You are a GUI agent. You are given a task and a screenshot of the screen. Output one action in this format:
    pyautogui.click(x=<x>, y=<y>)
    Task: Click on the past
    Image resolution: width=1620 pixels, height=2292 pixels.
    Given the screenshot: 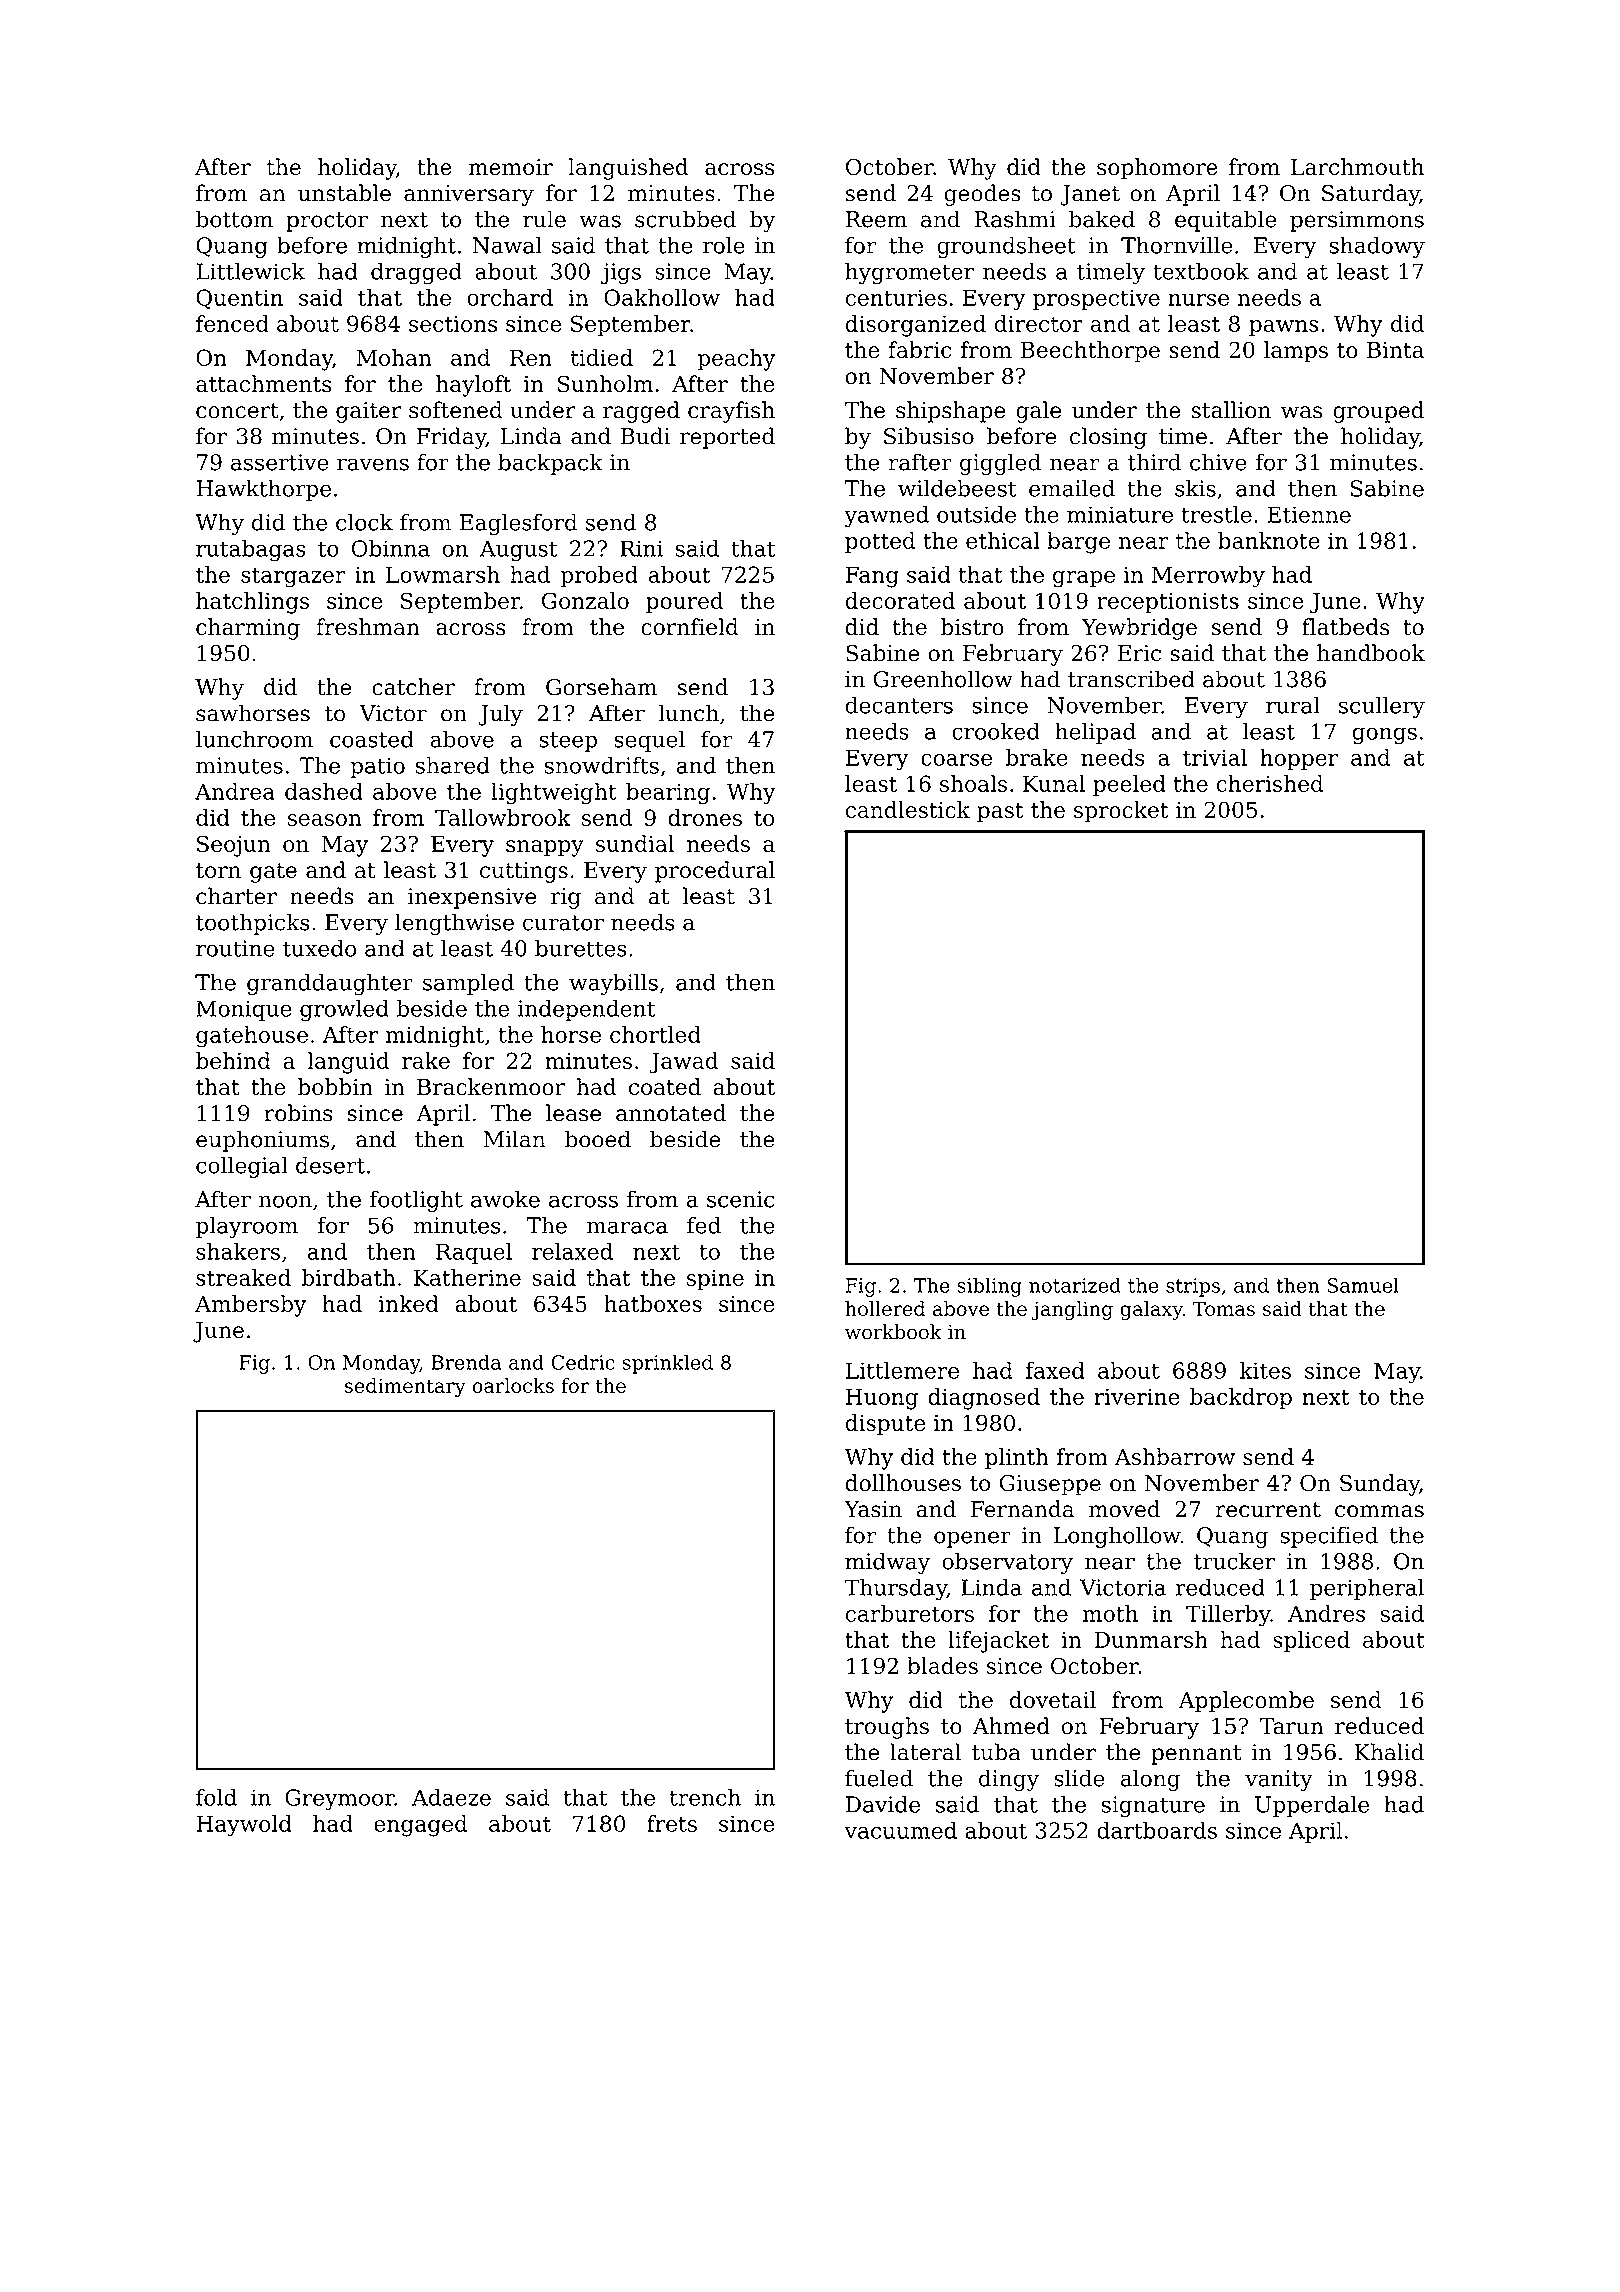 What is the action you would take?
    pyautogui.click(x=1000, y=813)
